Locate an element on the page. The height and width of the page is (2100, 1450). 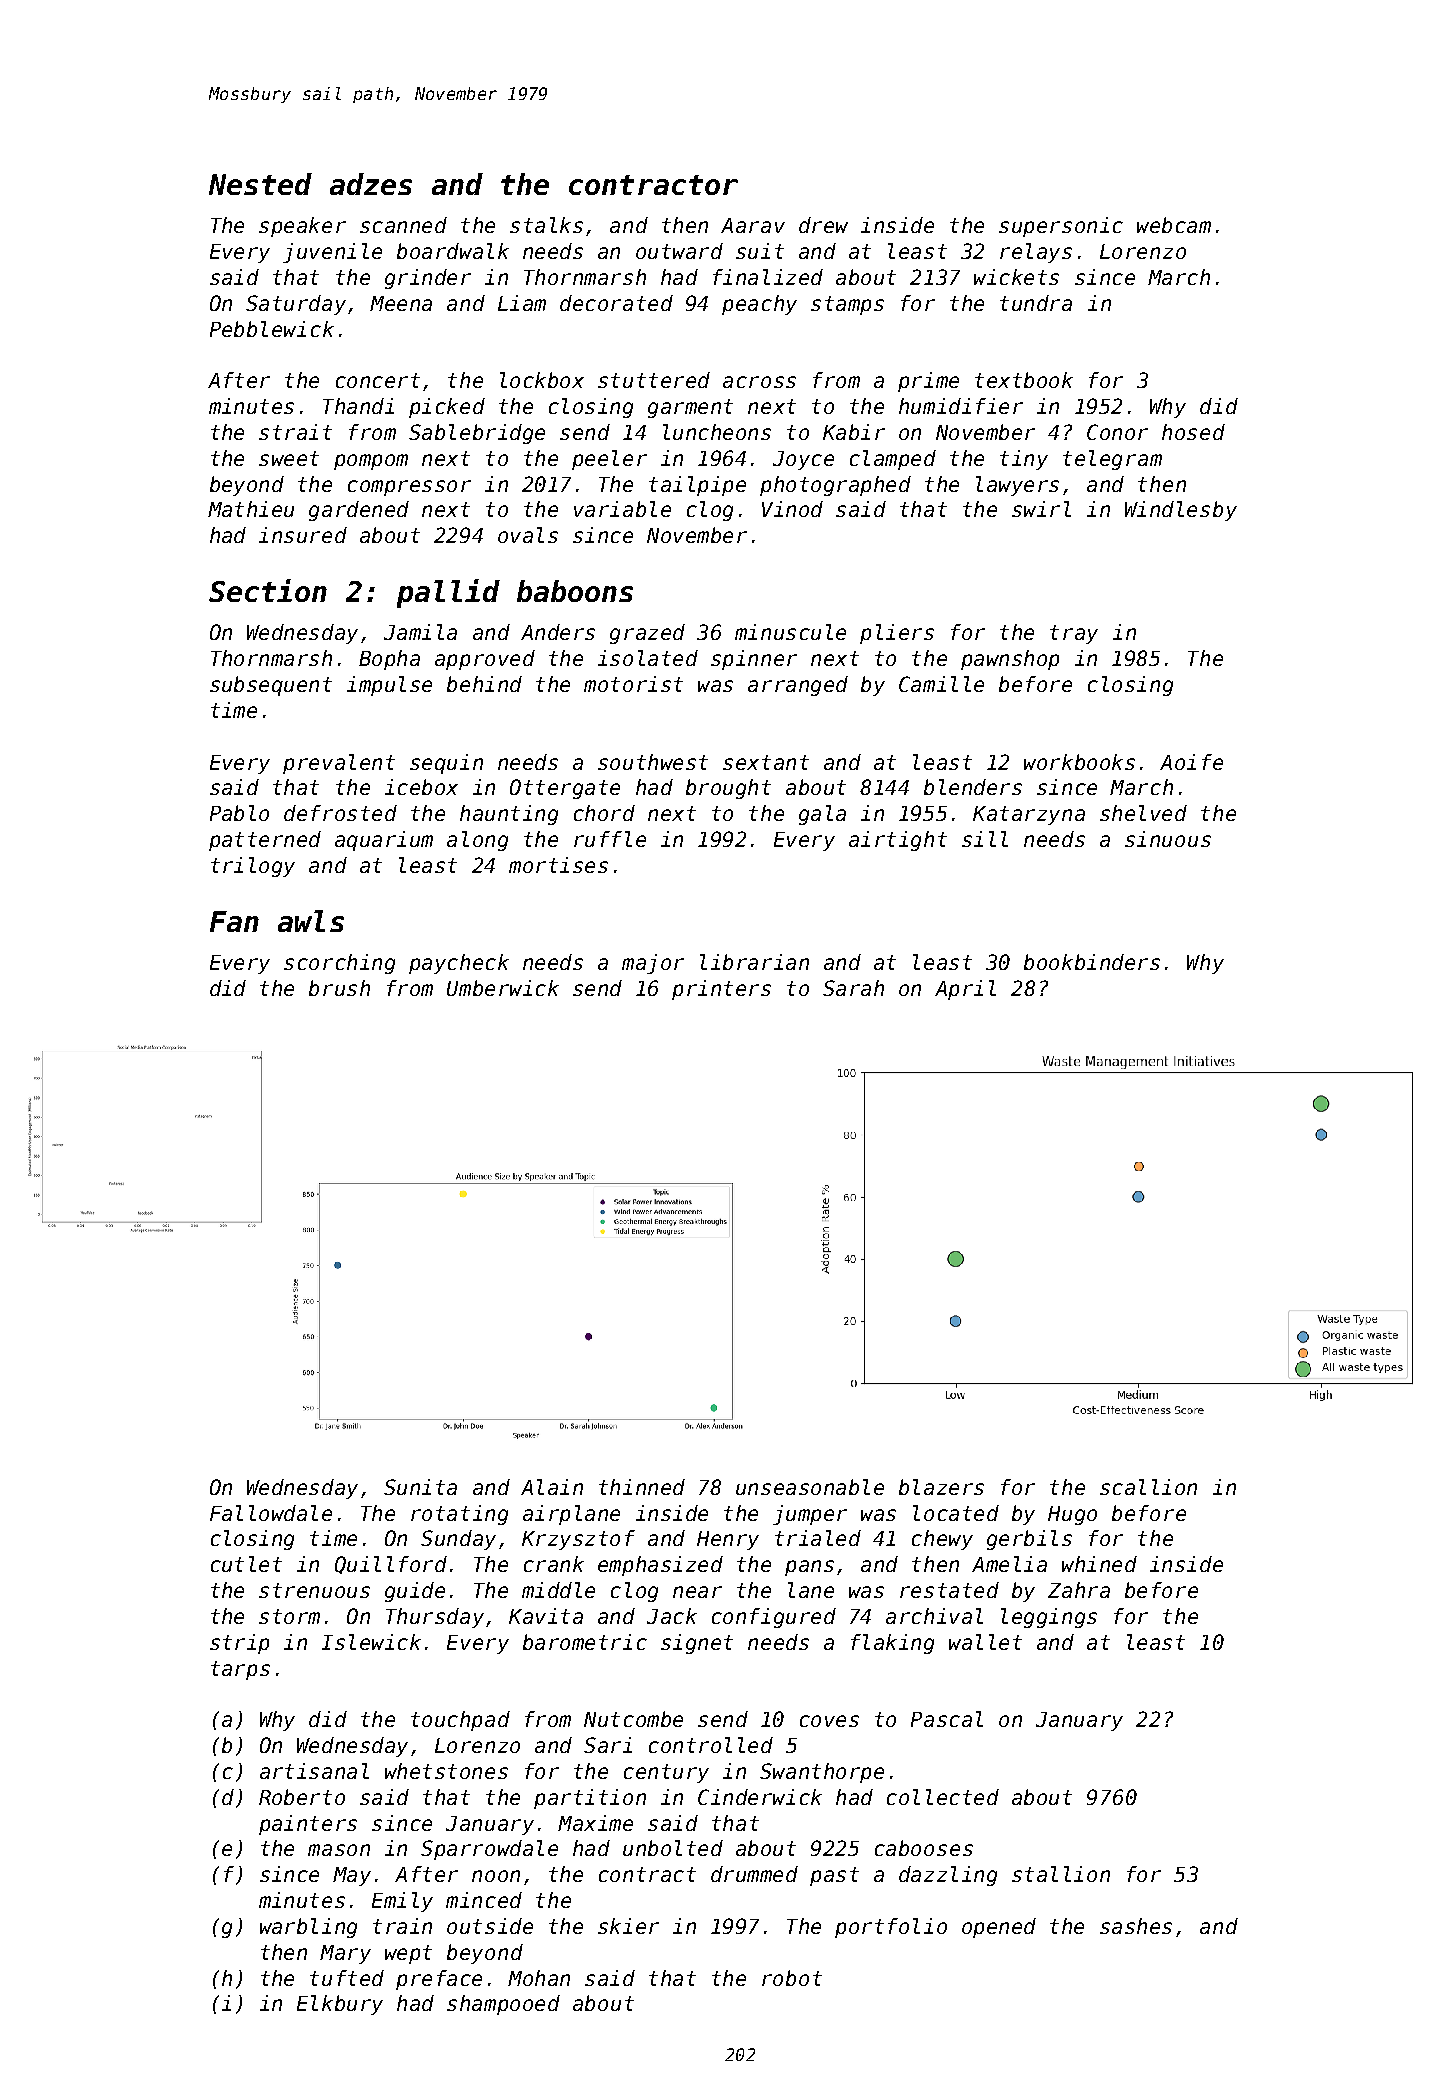
bookbinders is located at coordinates (1092, 962).
